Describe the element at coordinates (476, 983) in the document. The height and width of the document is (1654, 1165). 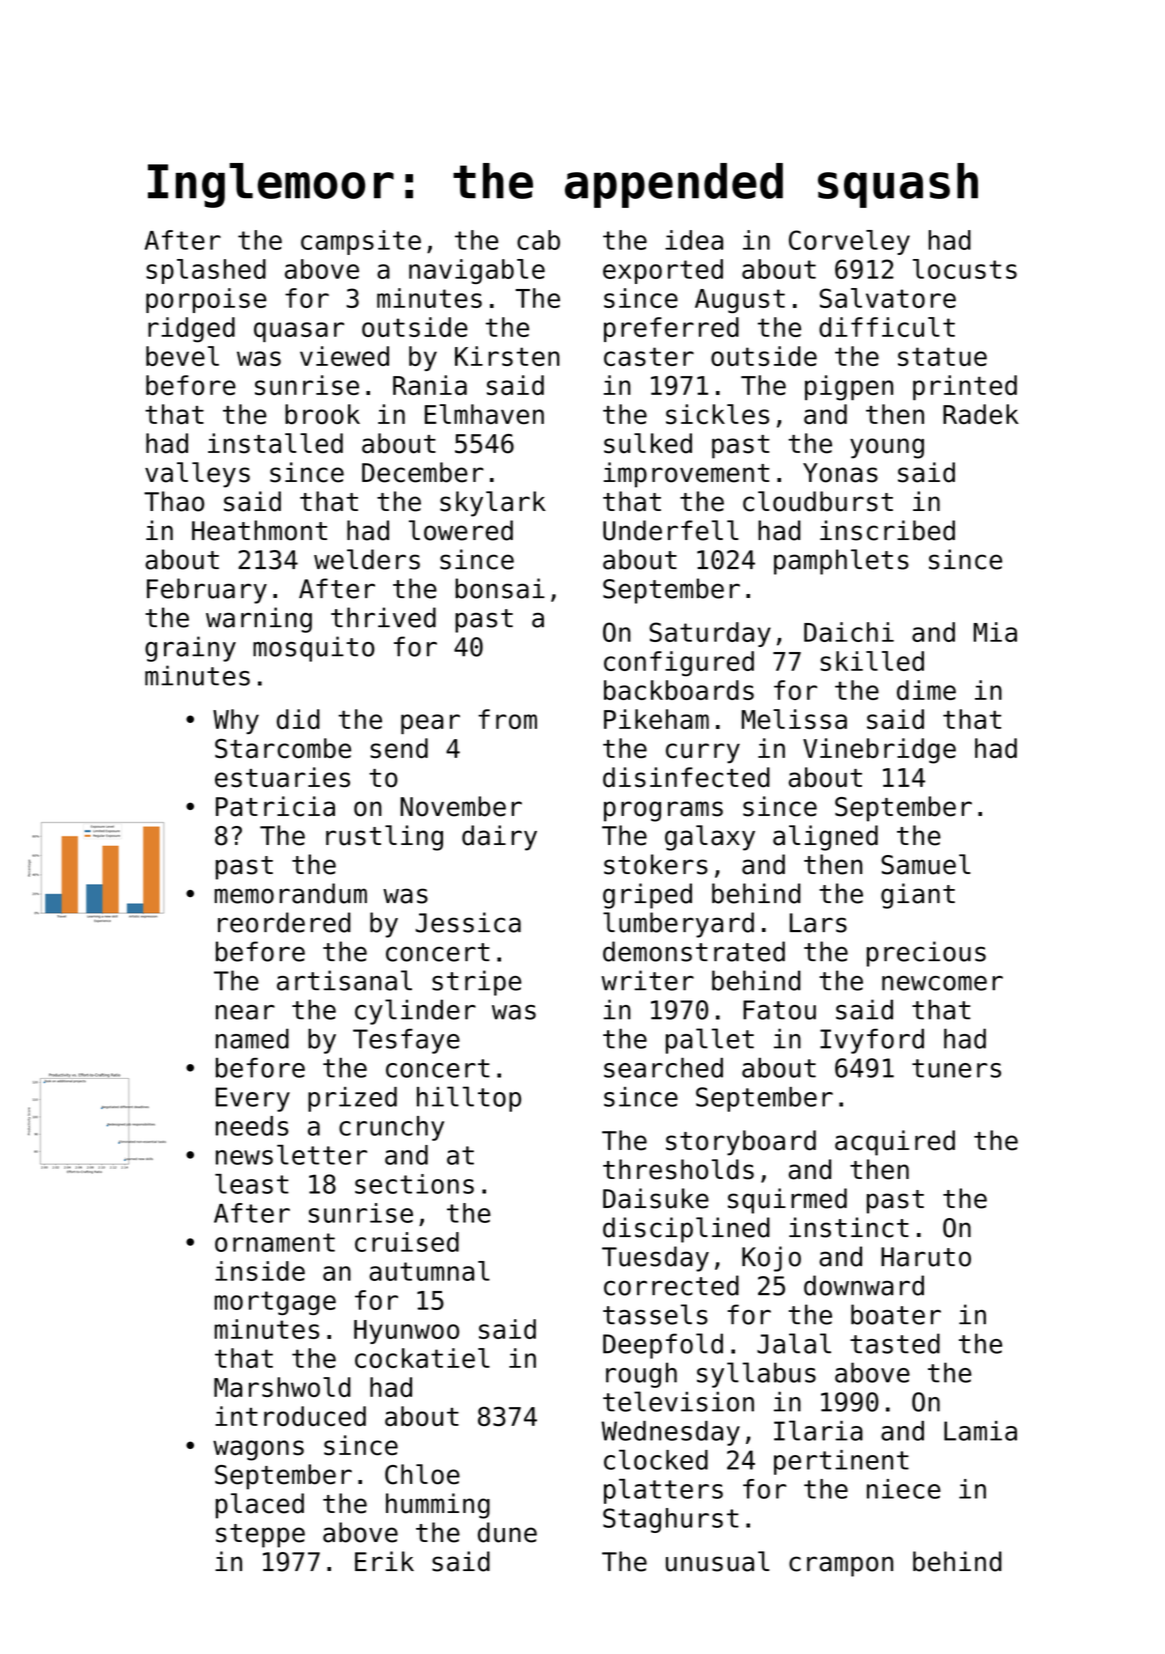
I see `stripe` at that location.
